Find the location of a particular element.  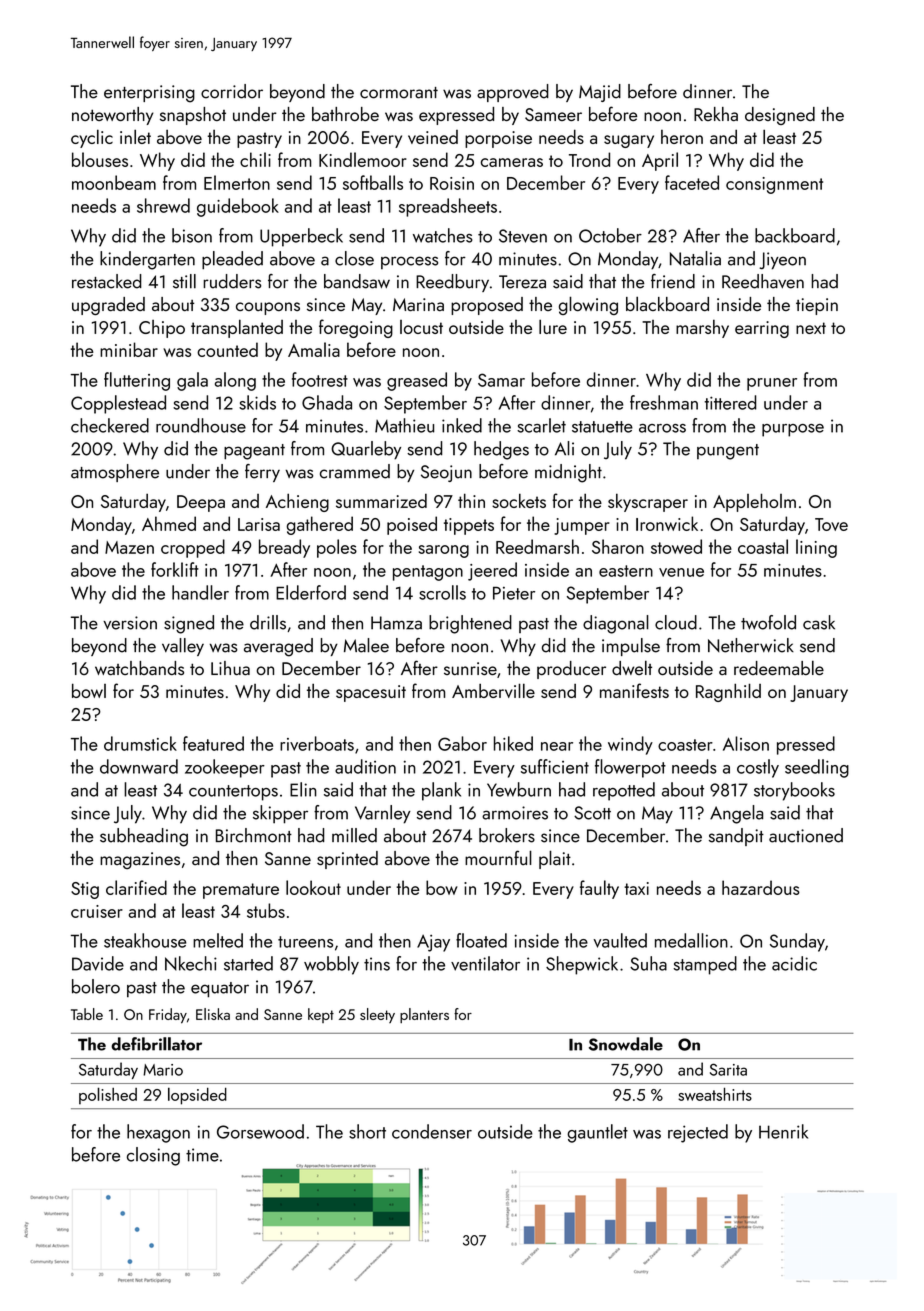

snapshot is located at coordinates (193, 116).
